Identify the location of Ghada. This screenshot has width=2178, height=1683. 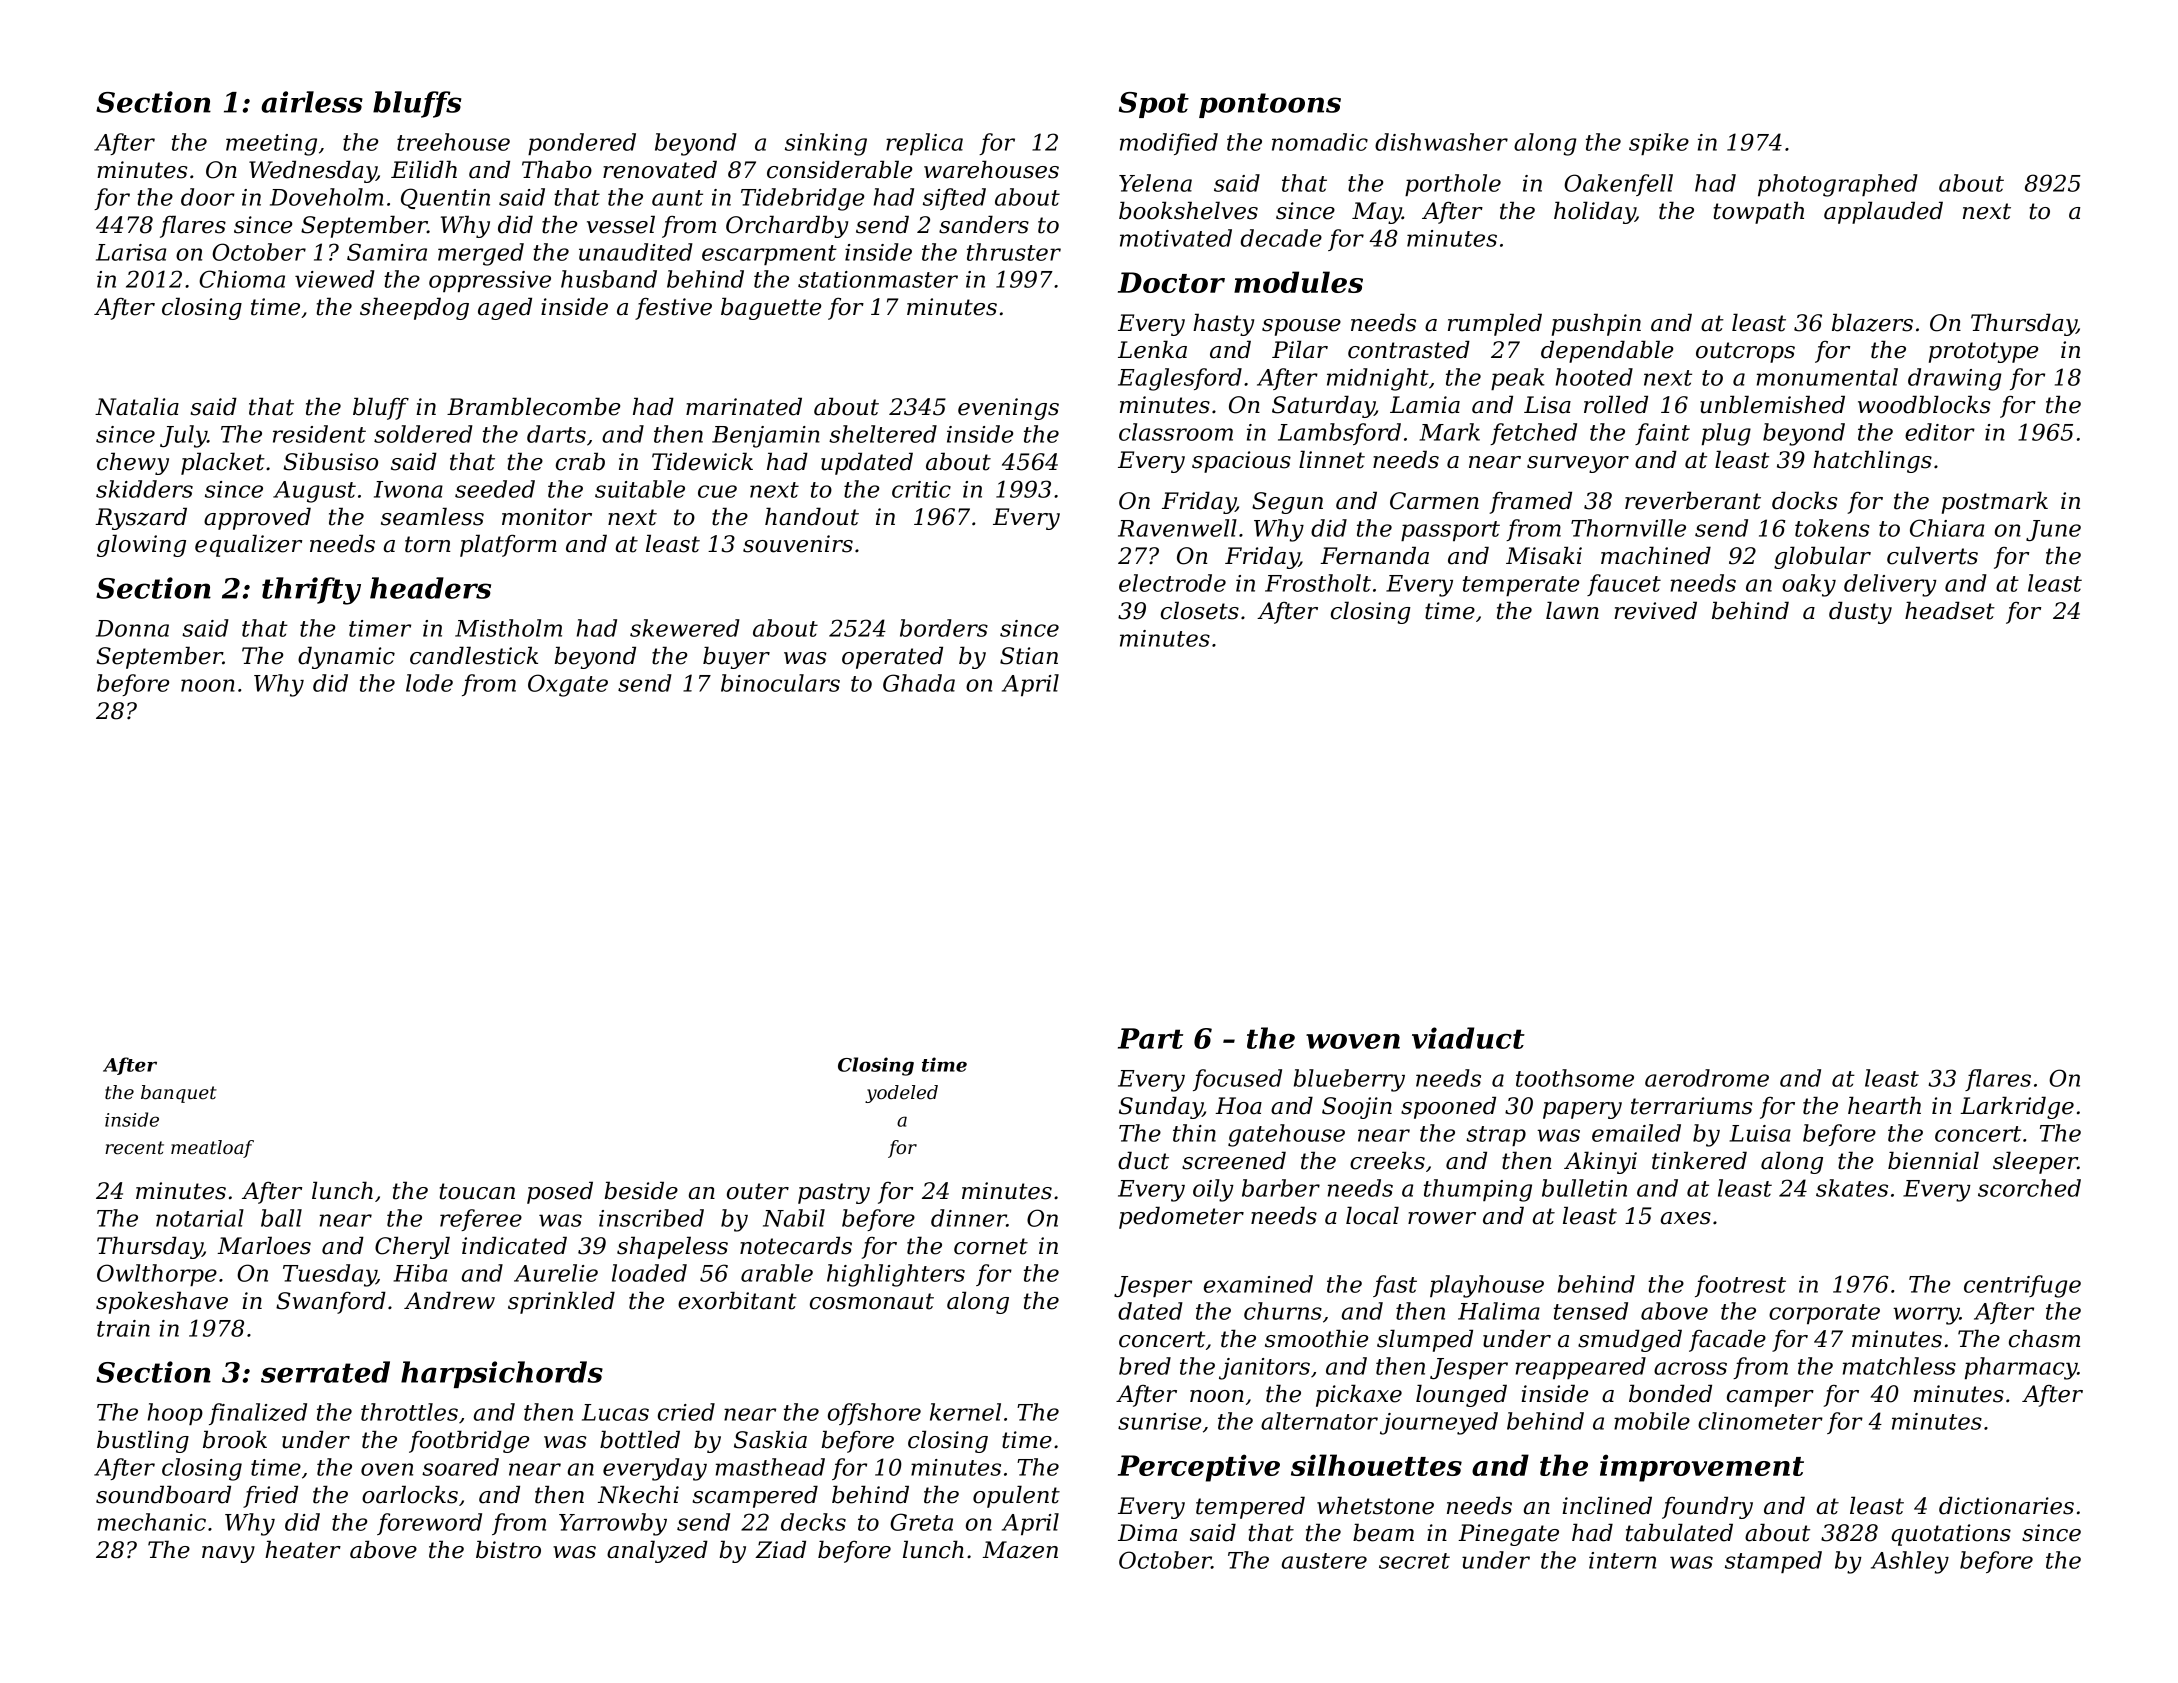
(919, 683).
